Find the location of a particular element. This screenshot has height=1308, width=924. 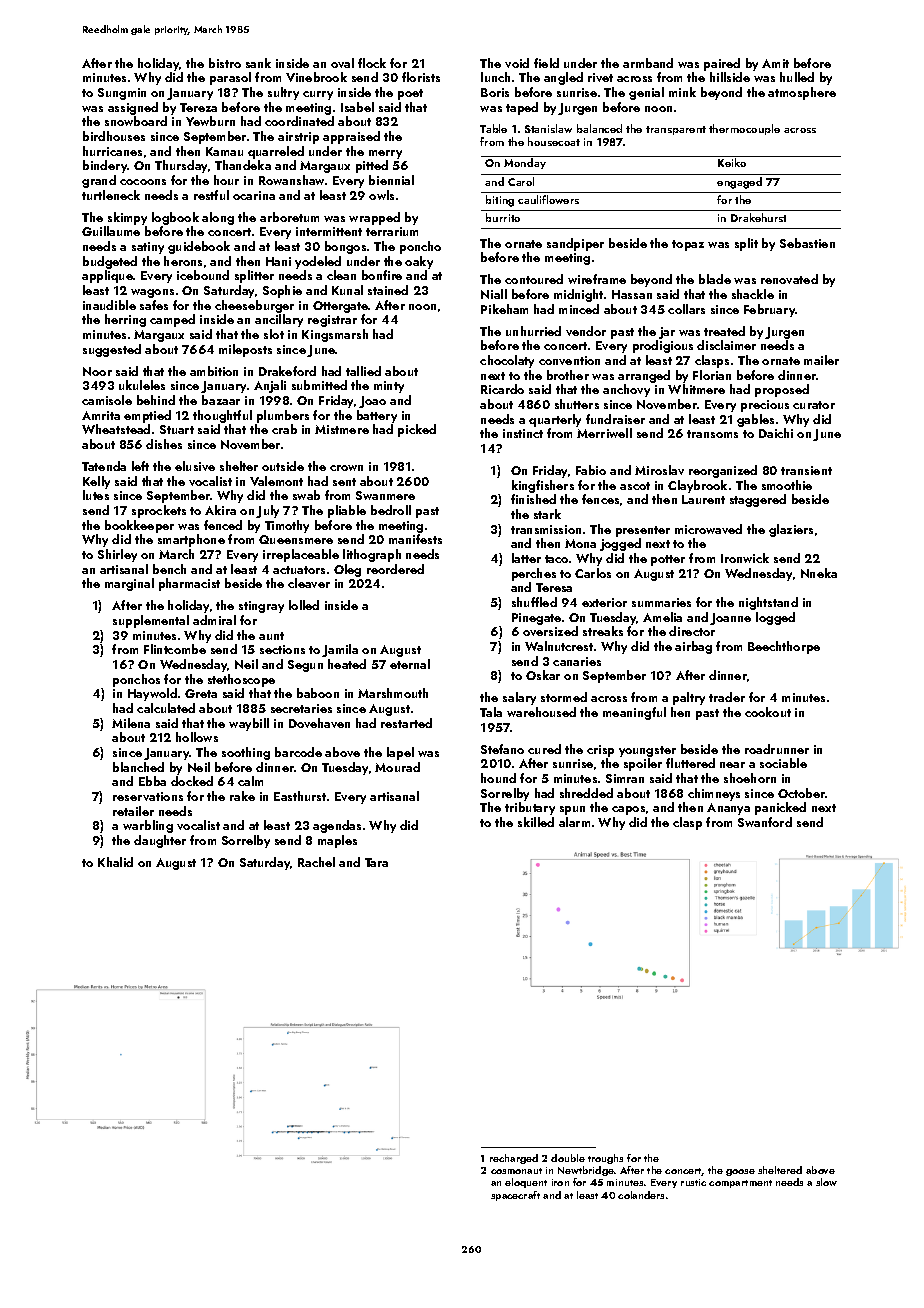

paltry is located at coordinates (689, 698).
